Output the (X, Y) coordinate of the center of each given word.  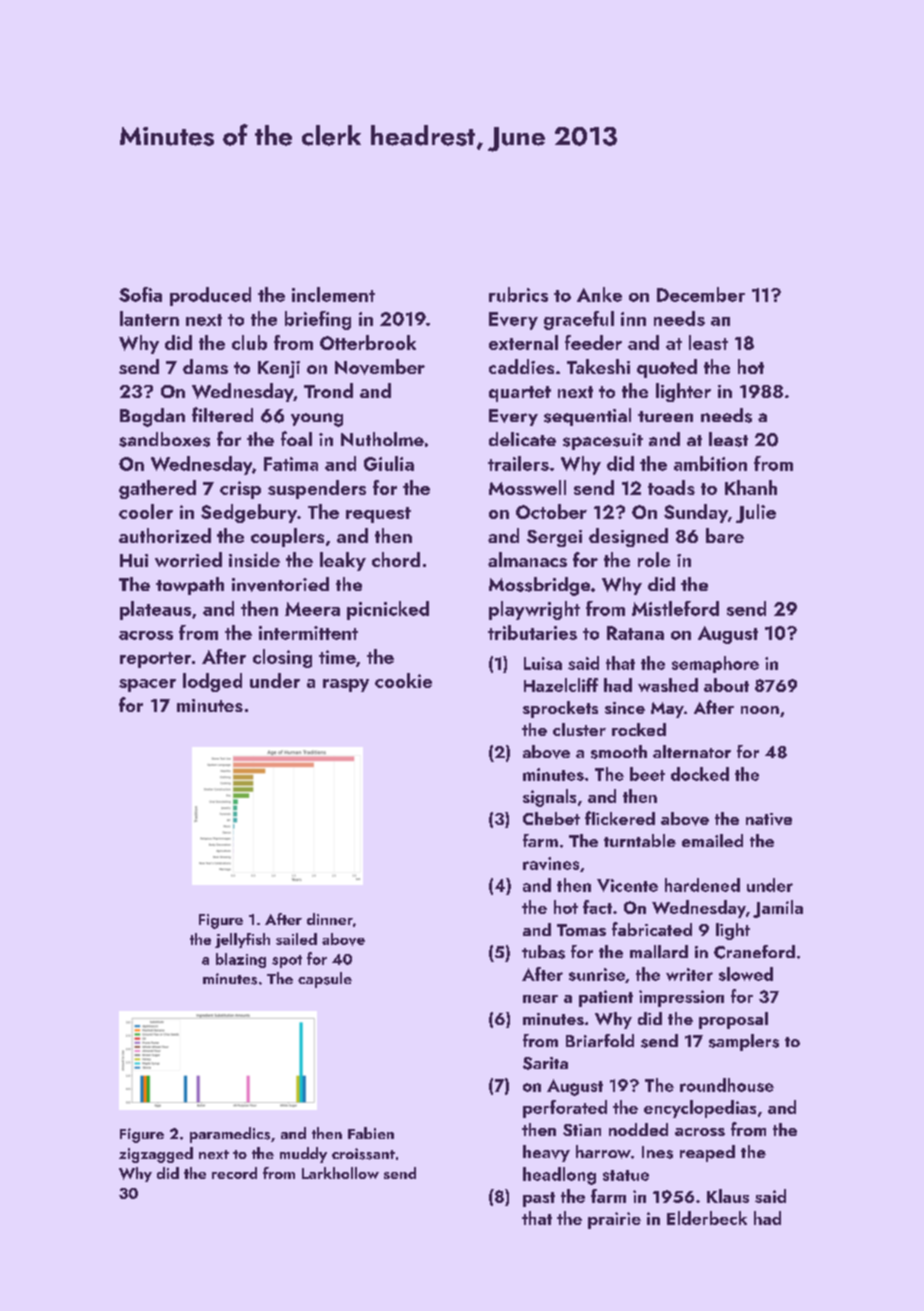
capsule (325, 980)
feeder (593, 342)
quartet (520, 394)
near (540, 999)
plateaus (155, 610)
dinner (330, 919)
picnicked (388, 610)
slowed (746, 974)
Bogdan (152, 417)
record (234, 1173)
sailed (296, 939)
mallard (659, 951)
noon (760, 710)
